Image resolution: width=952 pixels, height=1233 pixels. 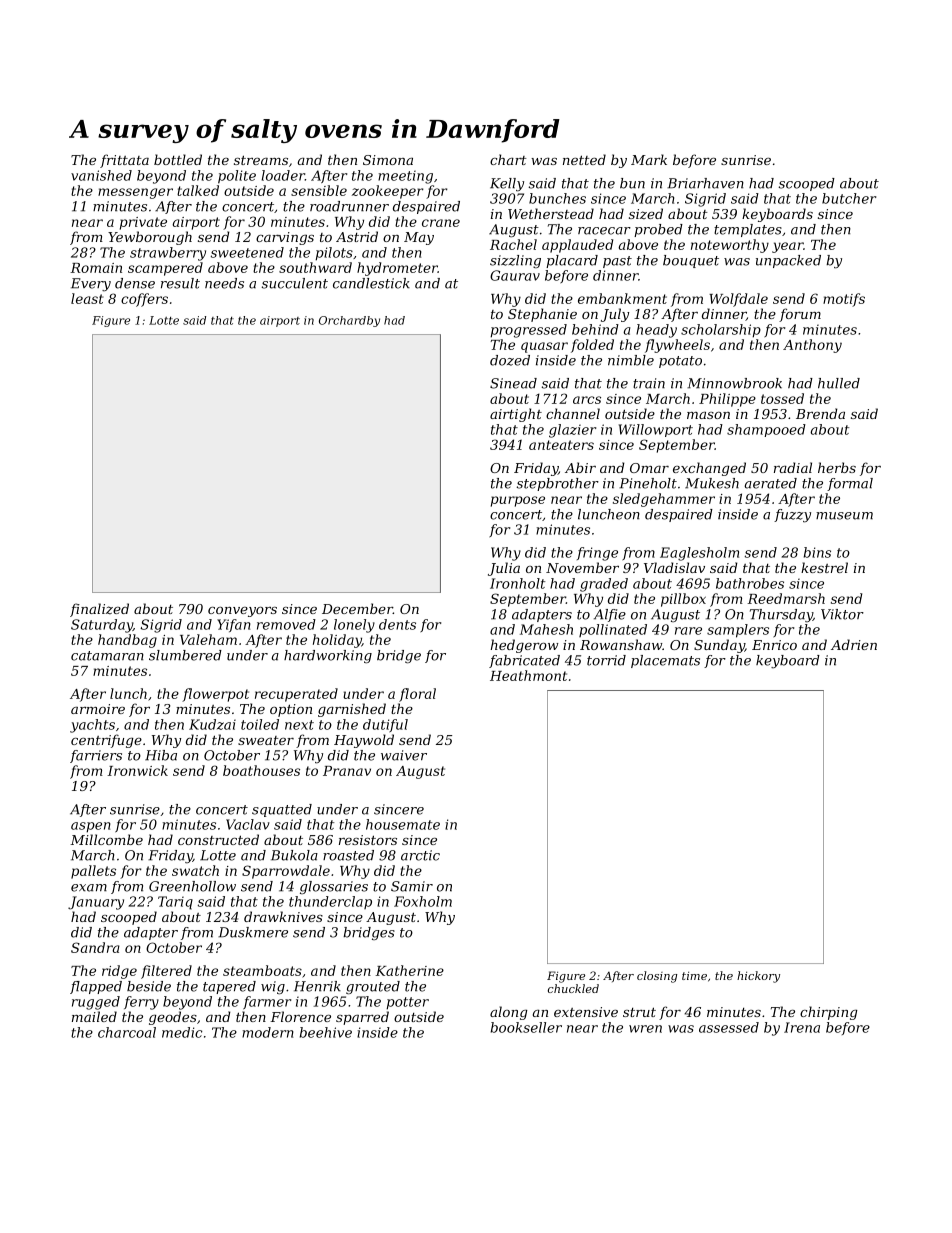 What do you see at coordinates (357, 236) in the screenshot?
I see `Astrid` at bounding box center [357, 236].
